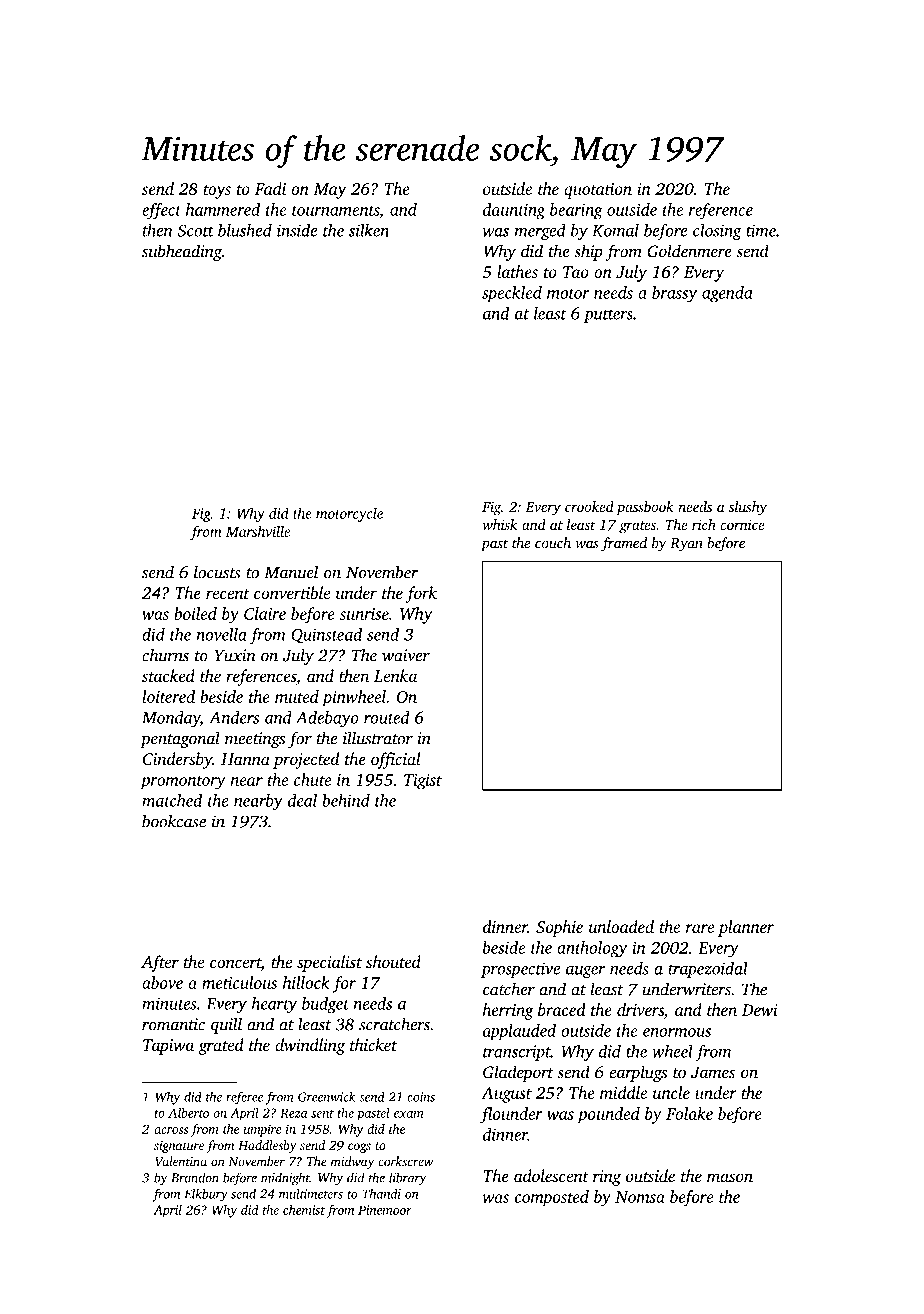  What do you see at coordinates (245, 759) in the page?
I see `Hanna` at bounding box center [245, 759].
